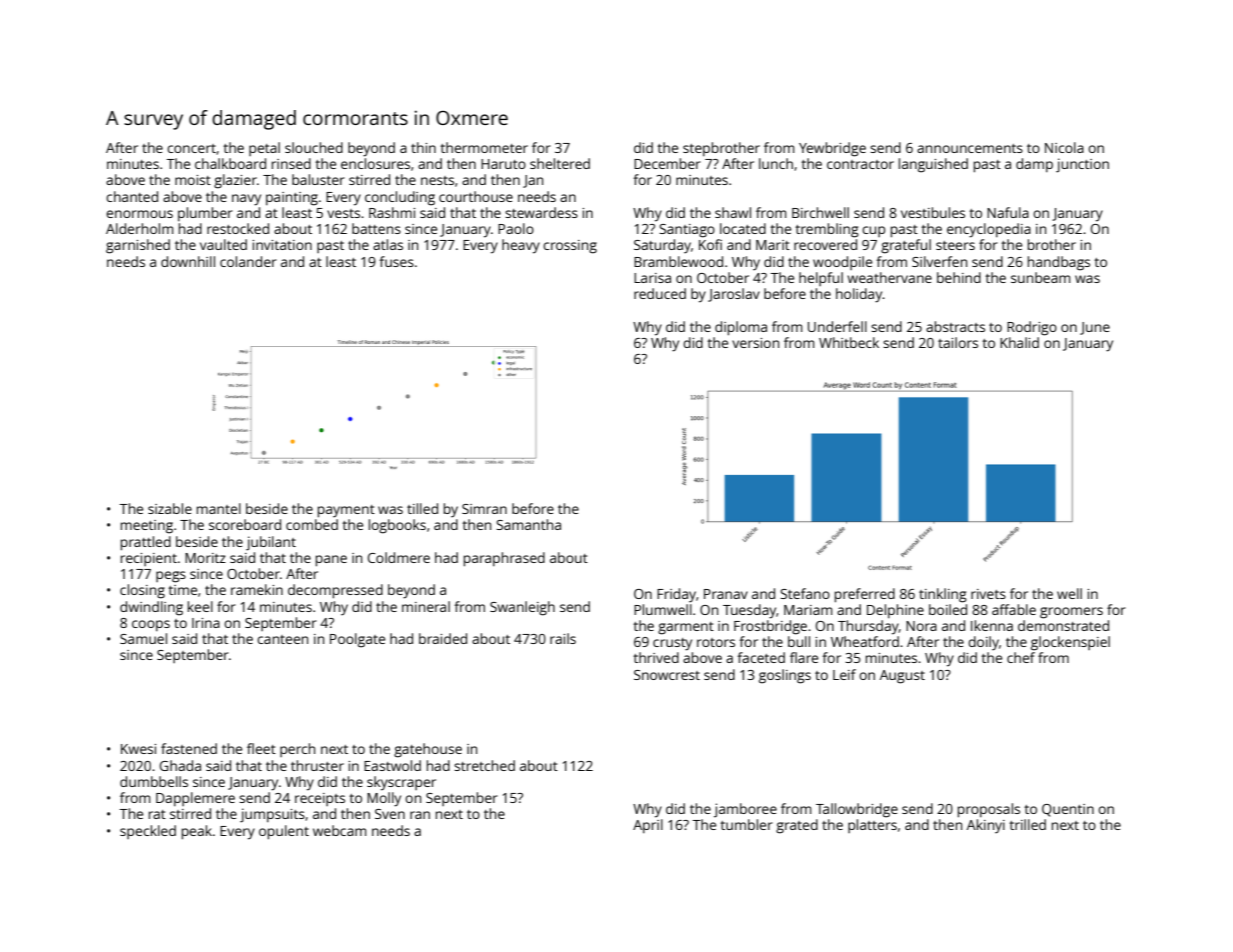 Image resolution: width=1233 pixels, height=952 pixels. Describe the element at coordinates (797, 826) in the screenshot. I see `grated` at that location.
